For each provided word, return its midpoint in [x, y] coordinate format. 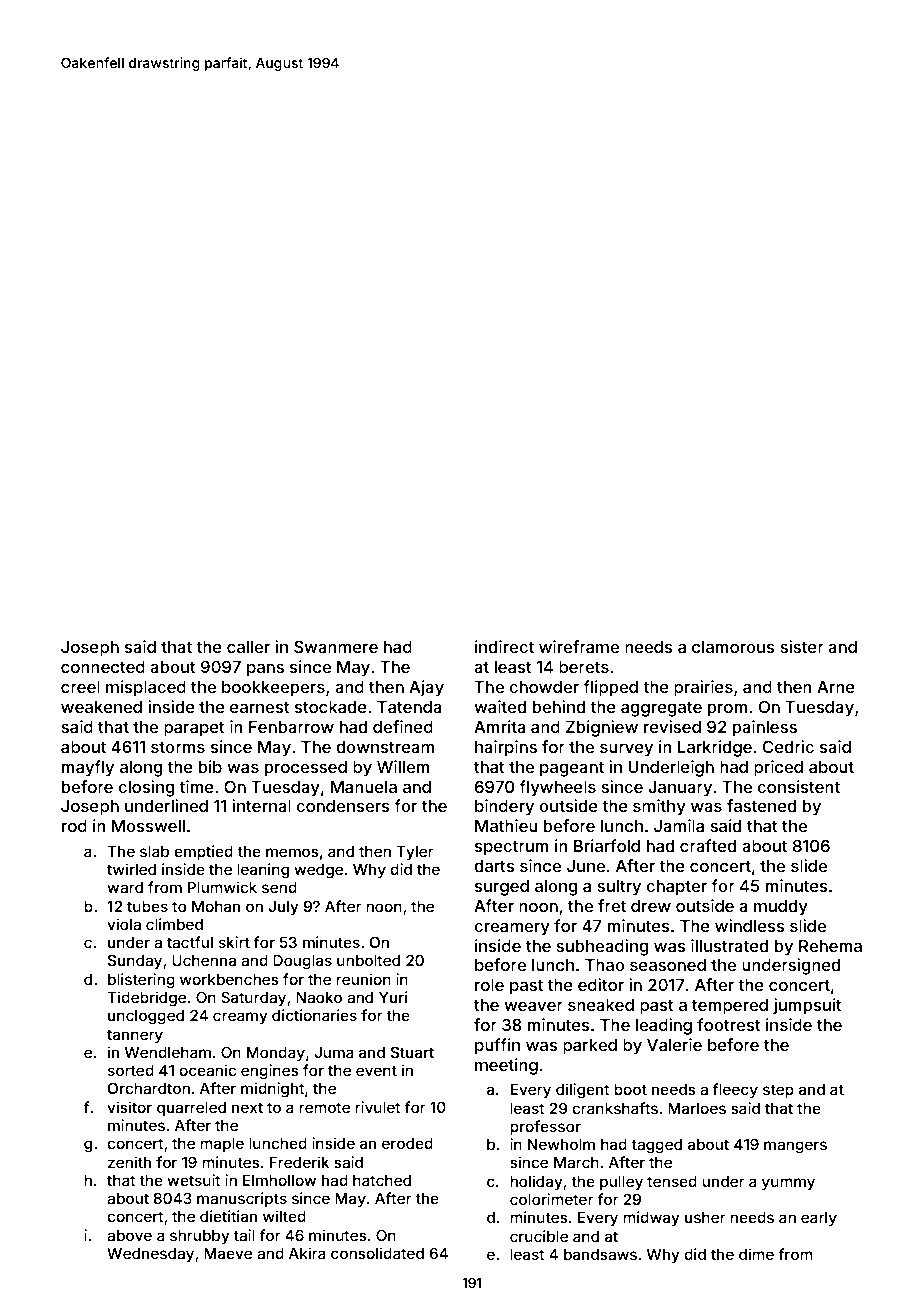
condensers [343, 806]
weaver [533, 1006]
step [778, 1091]
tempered [730, 1007]
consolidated [377, 1253]
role [489, 985]
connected [103, 667]
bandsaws [600, 1254]
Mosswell [148, 826]
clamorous [733, 647]
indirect [504, 646]
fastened [761, 805]
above [129, 1235]
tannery [135, 1036]
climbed [174, 924]
